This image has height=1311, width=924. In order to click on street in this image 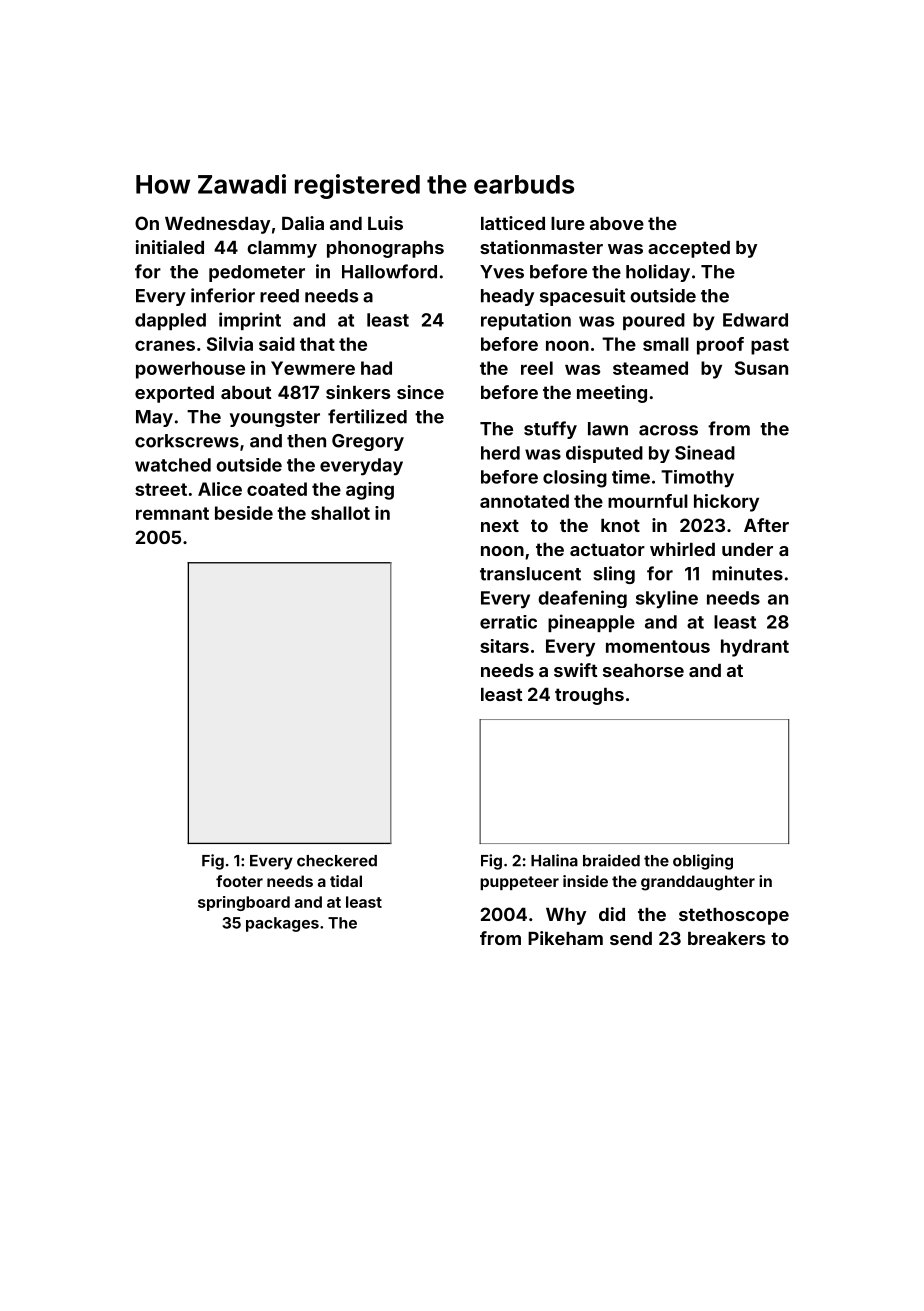, I will do `click(161, 489)`.
